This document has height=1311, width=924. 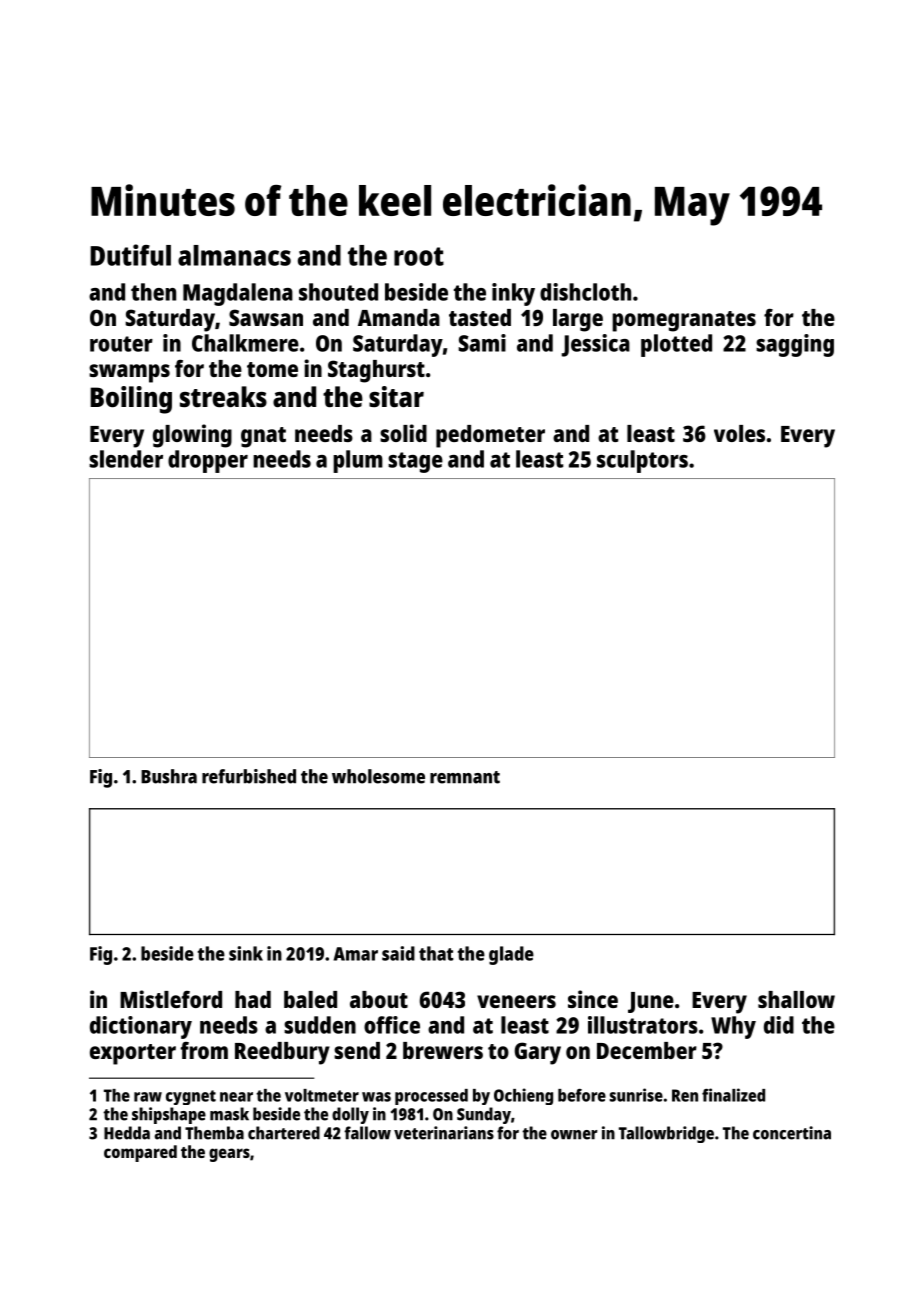 What do you see at coordinates (684, 321) in the document?
I see `pomegranates` at bounding box center [684, 321].
